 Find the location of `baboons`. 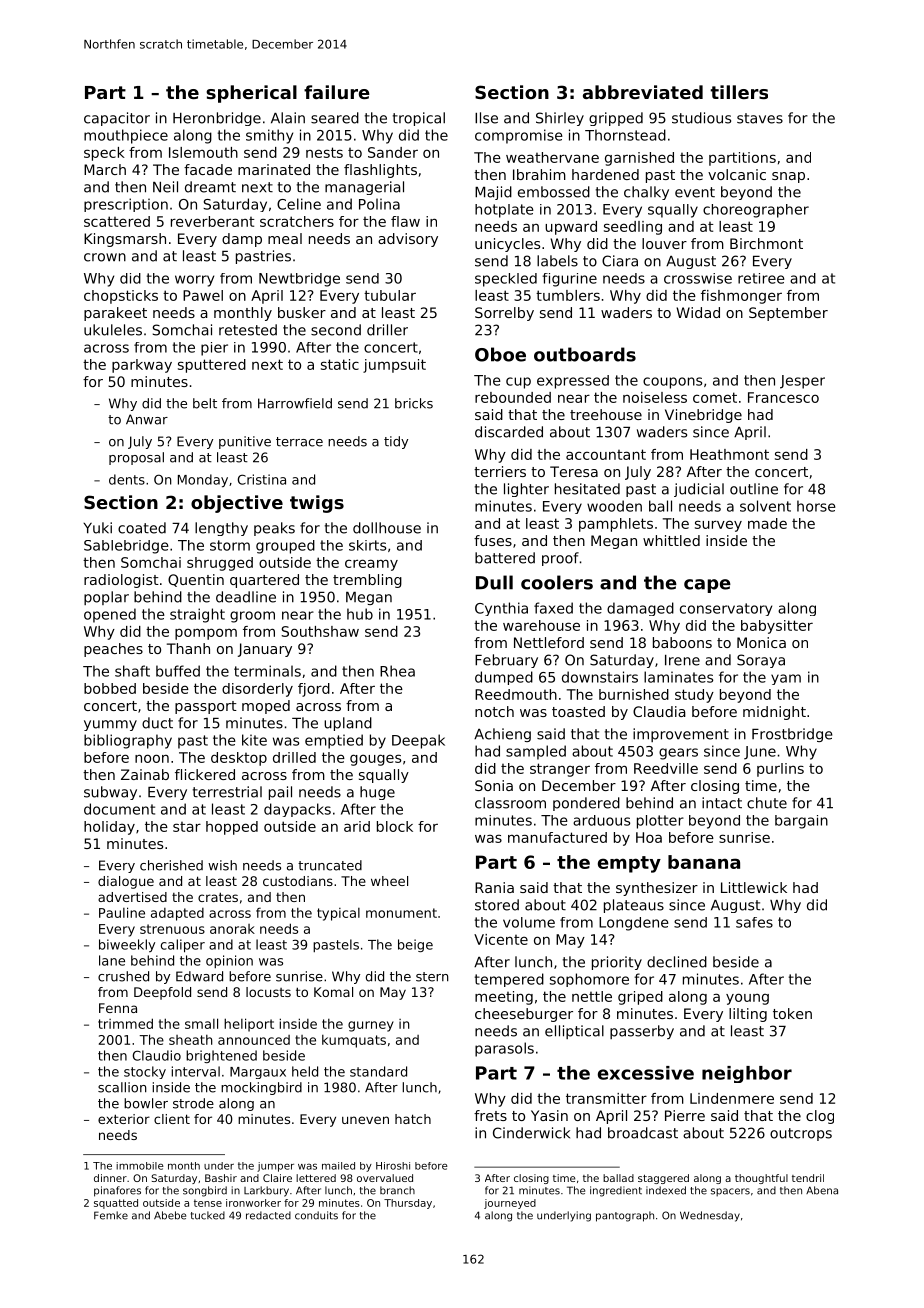

baboons is located at coordinates (682, 642).
